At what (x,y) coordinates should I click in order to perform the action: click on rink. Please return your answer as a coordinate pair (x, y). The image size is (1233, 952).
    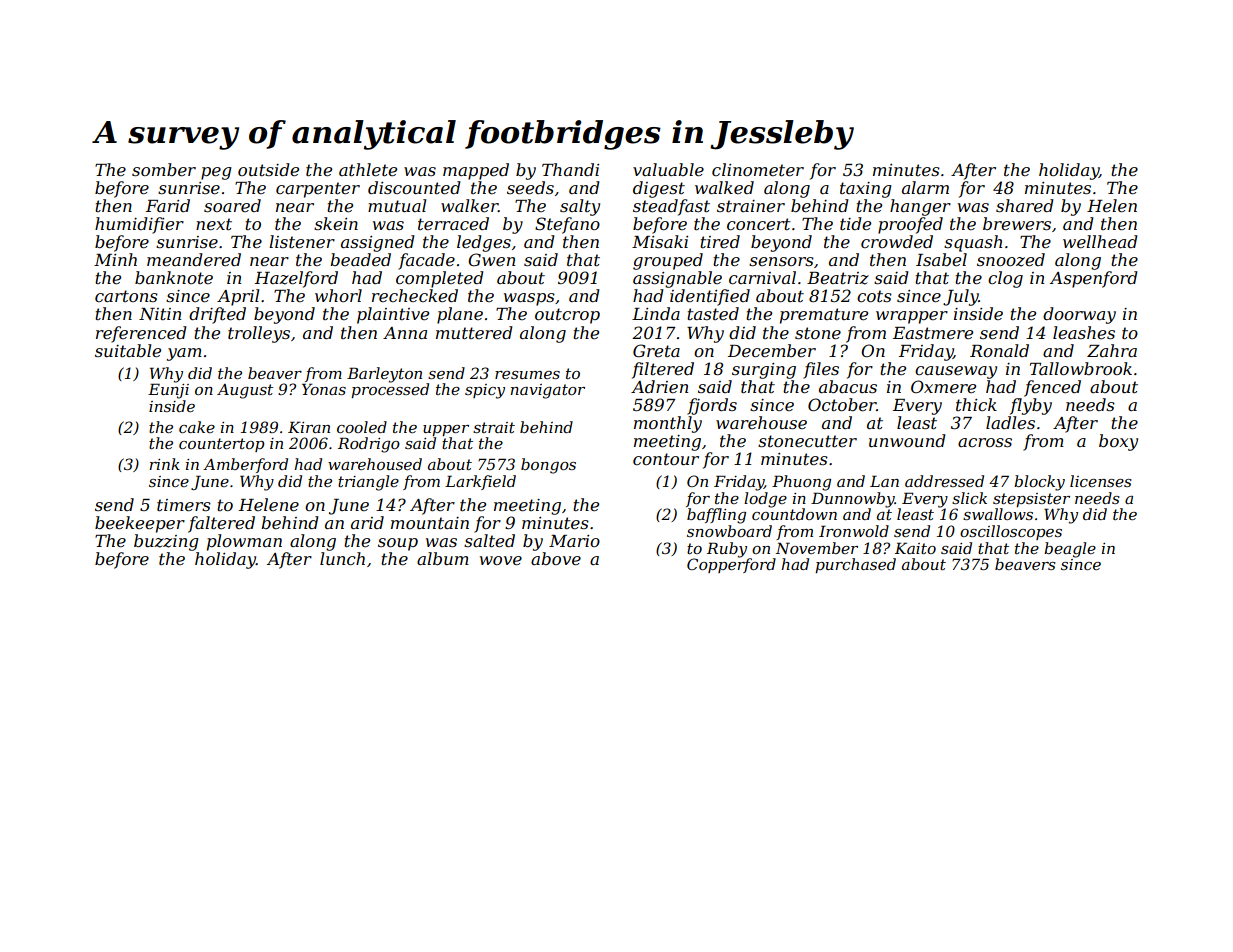
    Looking at the image, I should click on (165, 464).
